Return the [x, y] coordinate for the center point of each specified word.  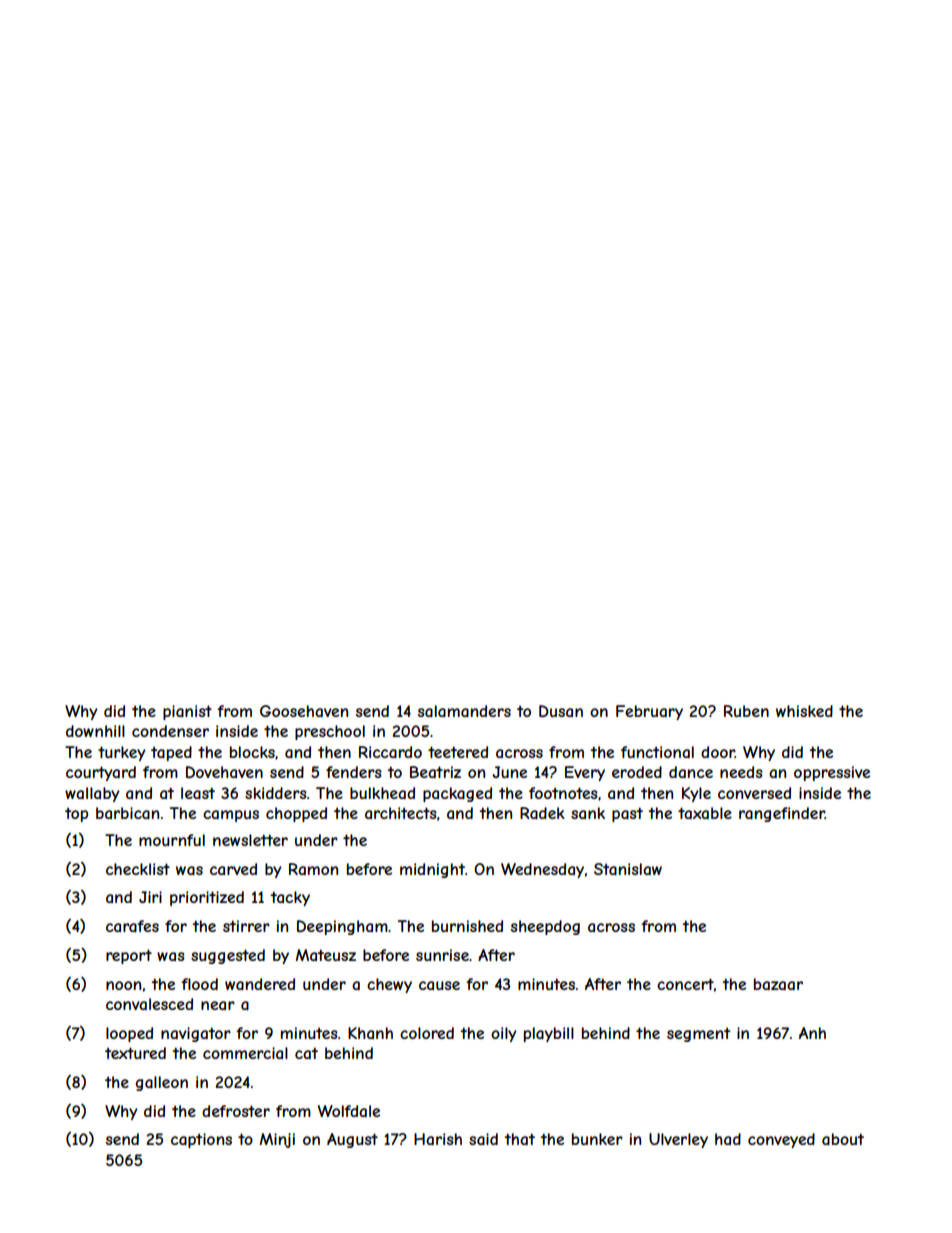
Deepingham [342, 927]
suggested [228, 956]
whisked [804, 711]
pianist [187, 712]
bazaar [778, 984]
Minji [277, 1140]
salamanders [464, 711]
